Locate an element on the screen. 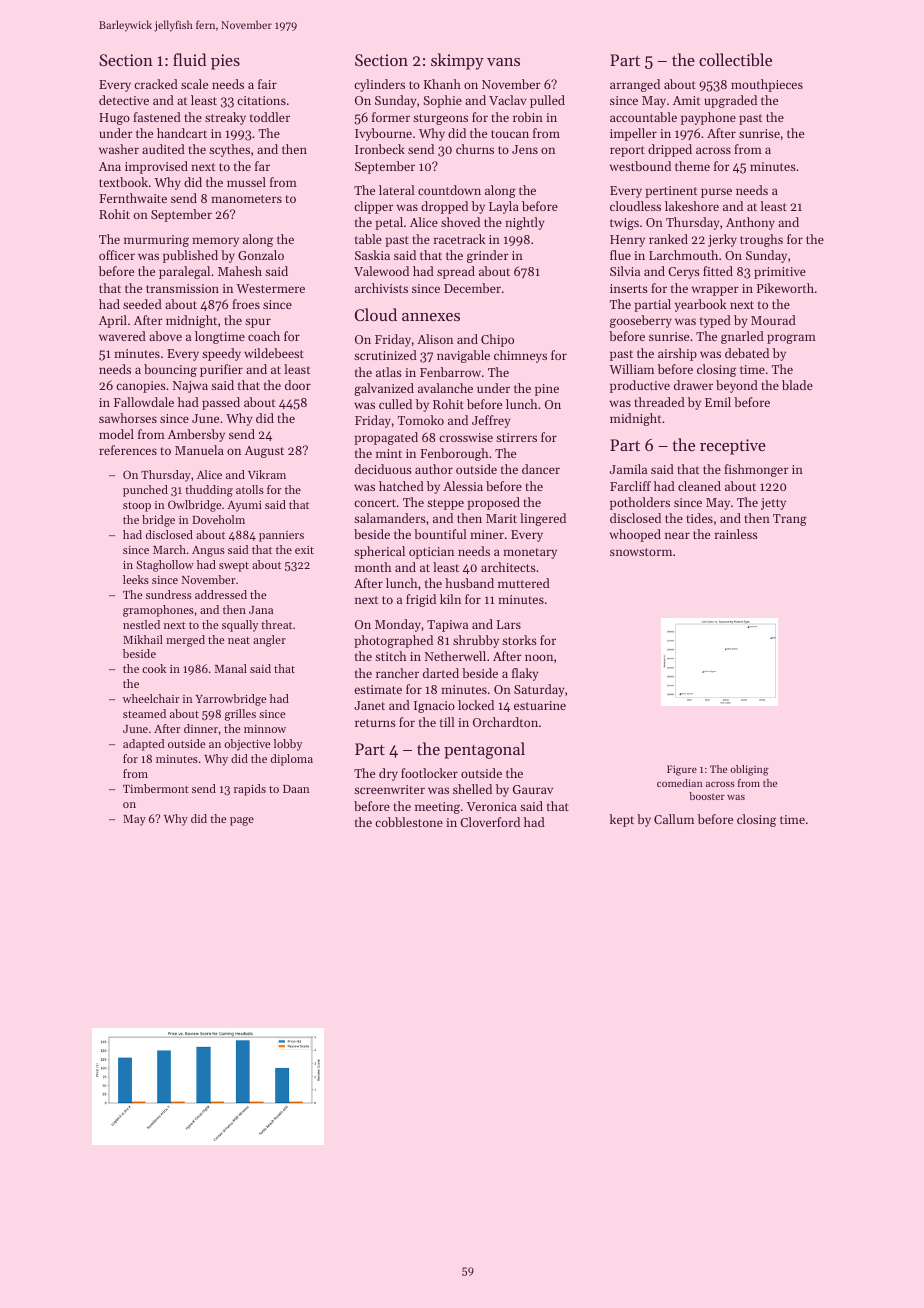 The height and width of the screenshot is (1308, 924). page is located at coordinates (242, 821).
